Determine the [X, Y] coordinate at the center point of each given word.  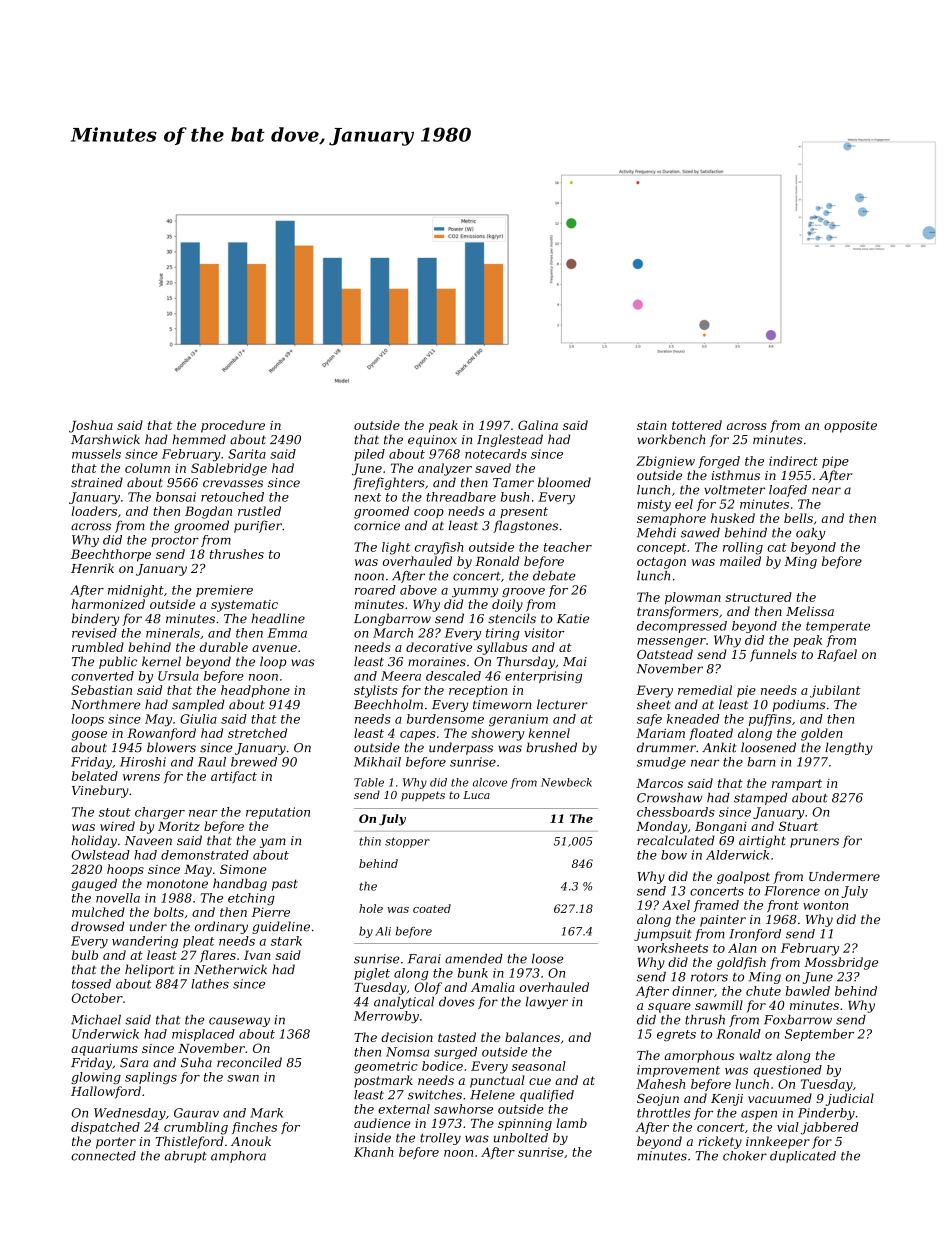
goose [89, 736]
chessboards [676, 812]
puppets [423, 796]
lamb [572, 1123]
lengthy [849, 748]
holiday [94, 841]
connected [103, 1156]
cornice [377, 526]
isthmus [735, 475]
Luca [476, 795]
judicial [850, 1099]
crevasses [233, 484]
